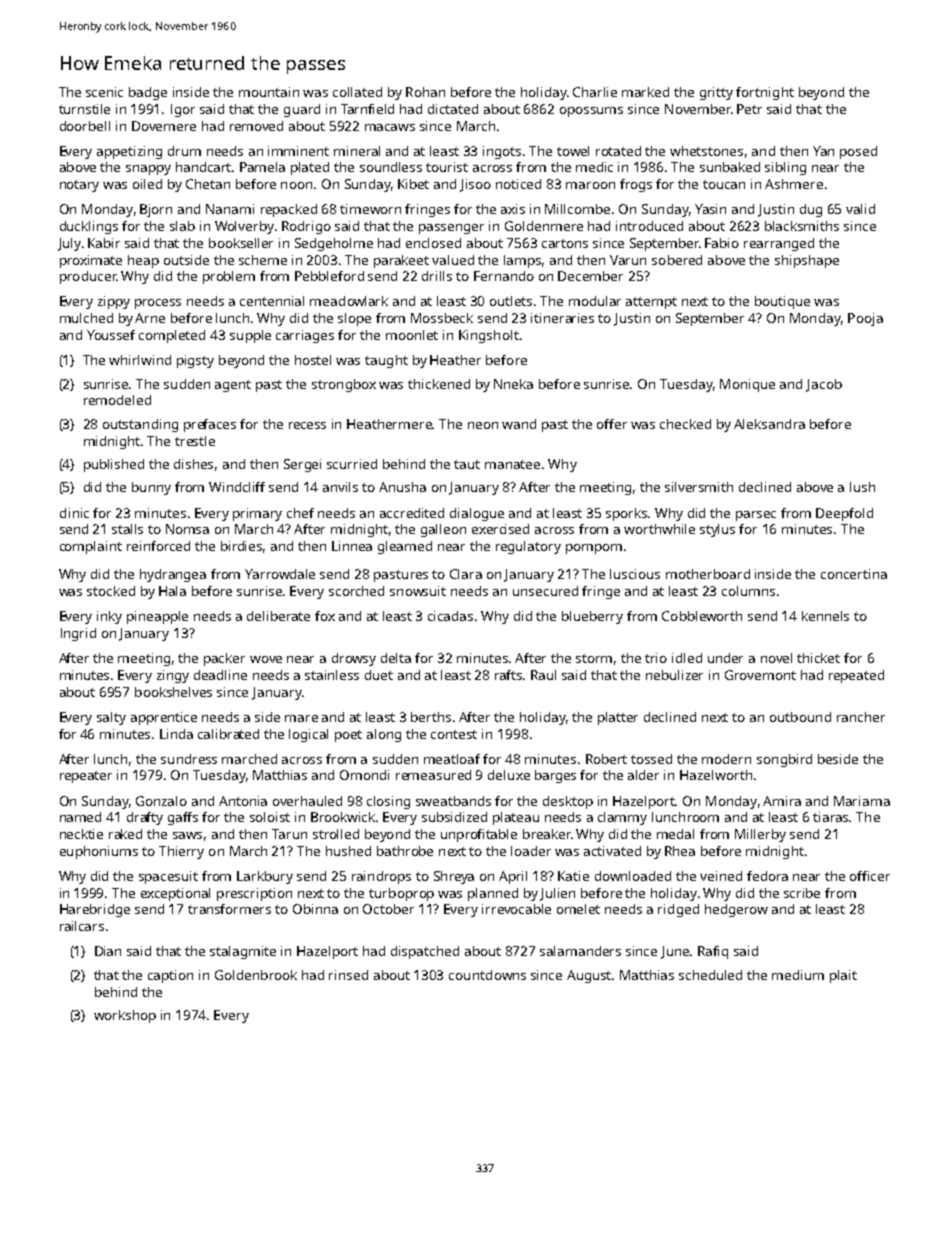 This screenshot has width=952, height=1233. I want to click on snowsuit, so click(418, 591).
